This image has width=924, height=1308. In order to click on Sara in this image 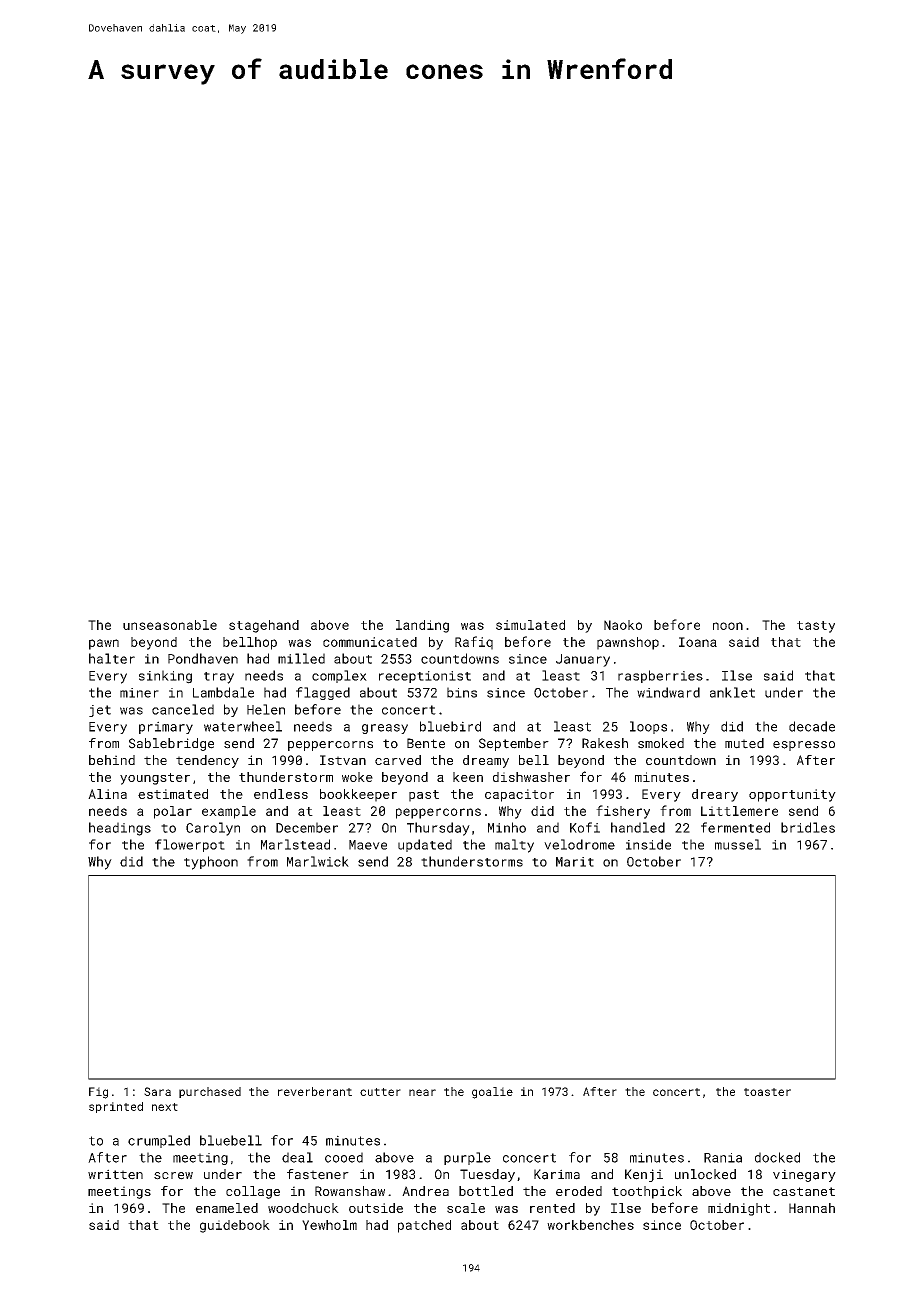, I will do `click(157, 1091)`.
